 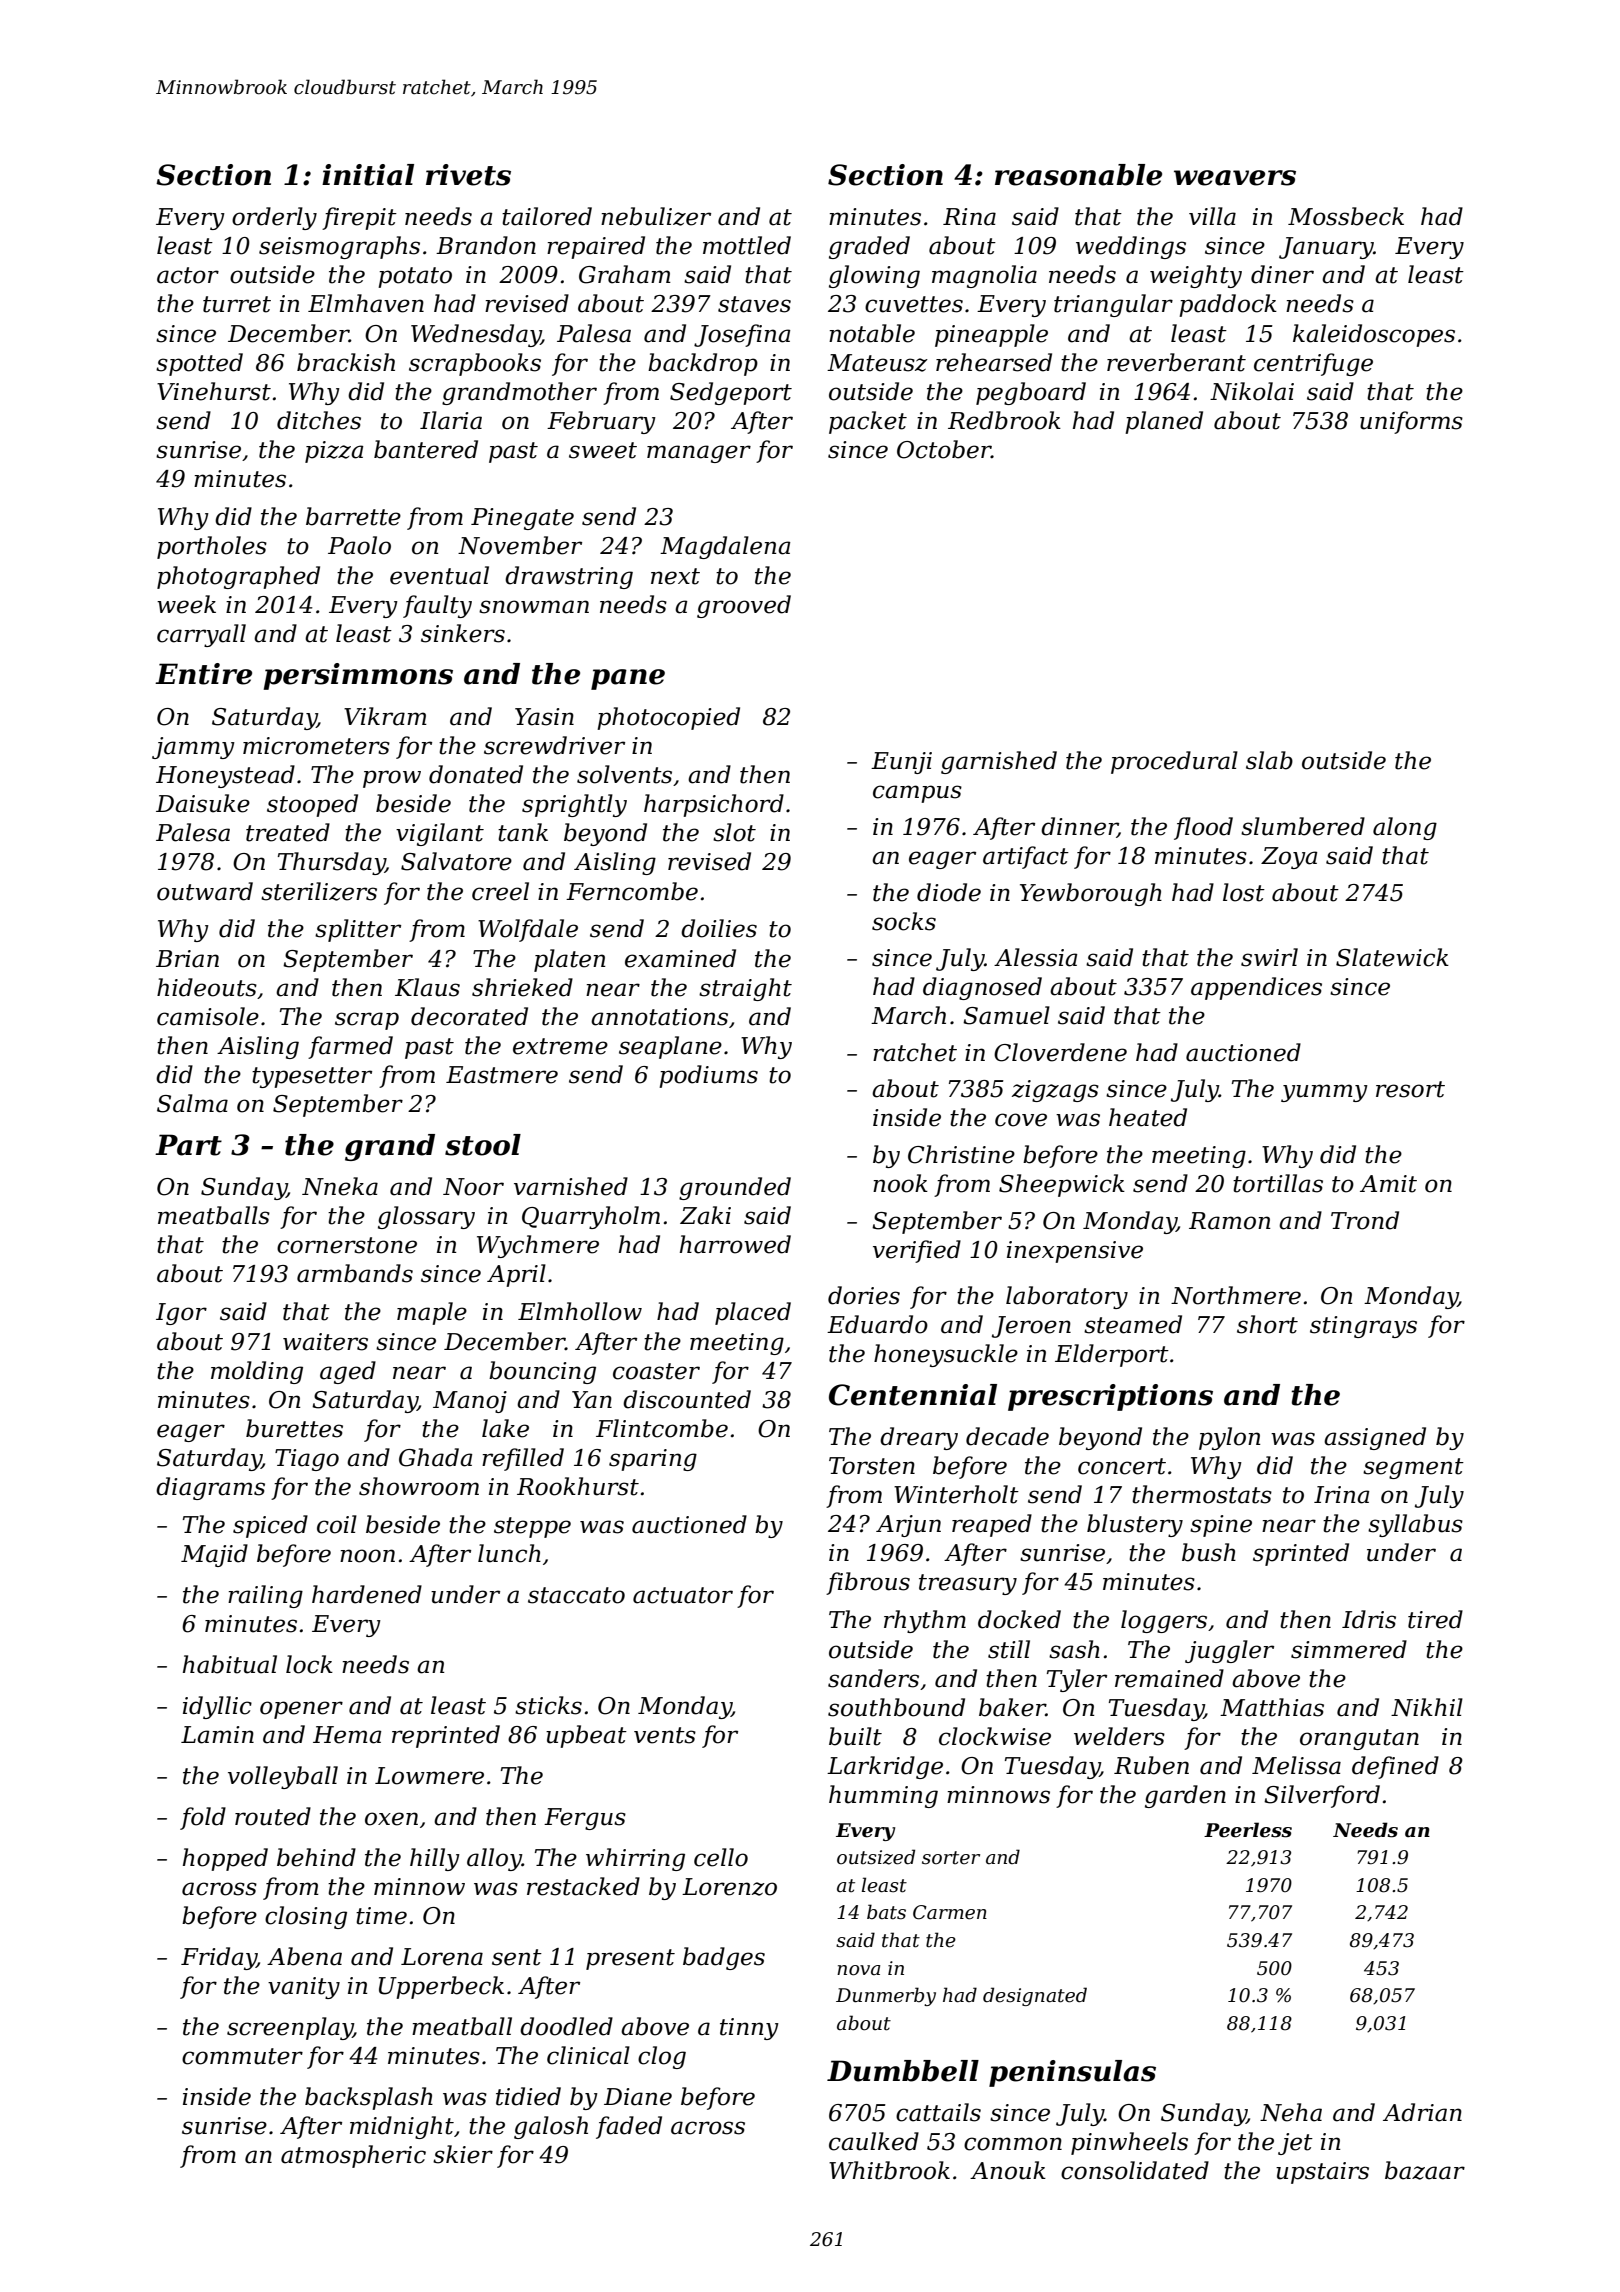 I want to click on grooved, so click(x=744, y=606).
